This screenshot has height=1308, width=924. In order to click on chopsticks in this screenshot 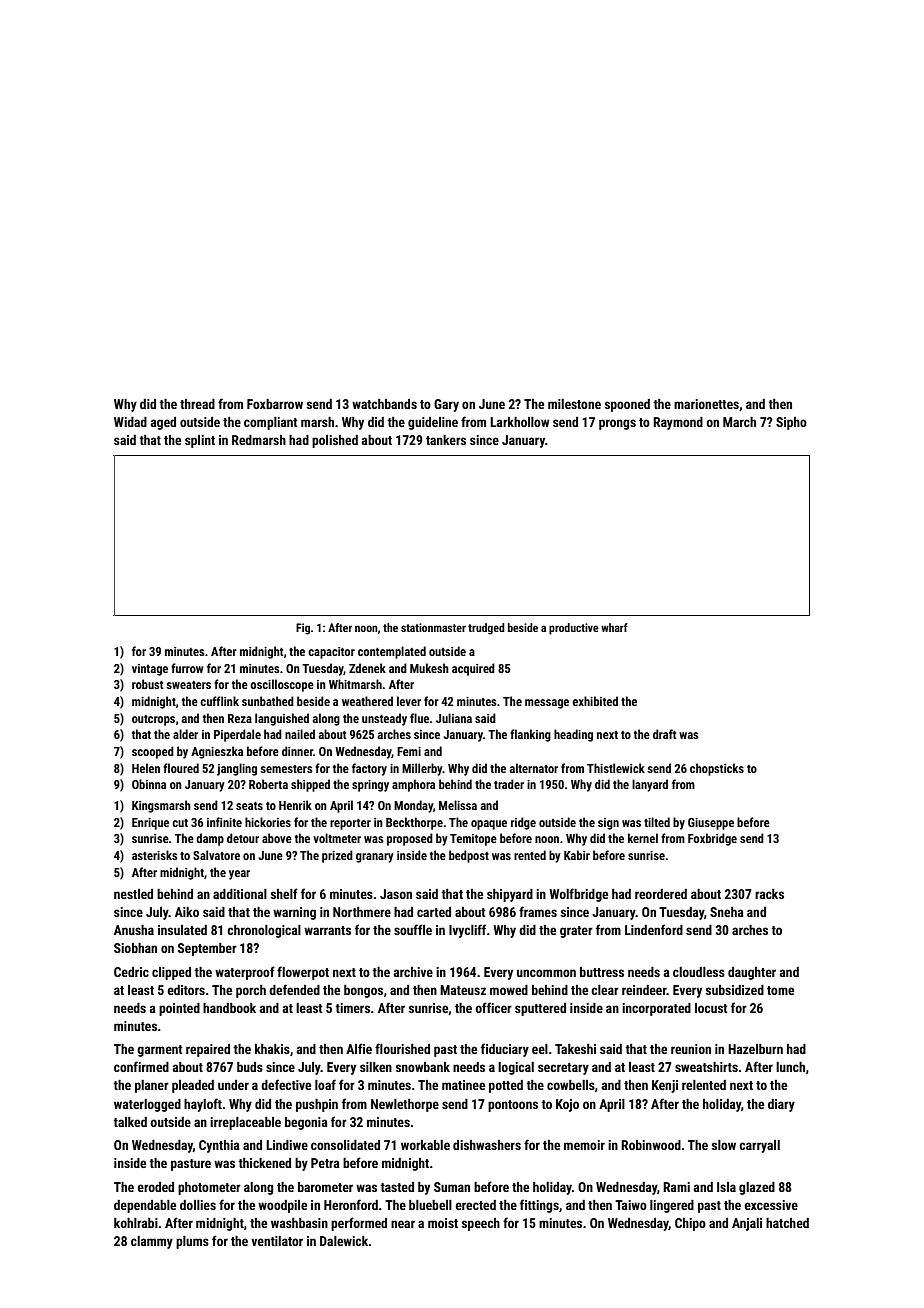, I will do `click(717, 769)`.
